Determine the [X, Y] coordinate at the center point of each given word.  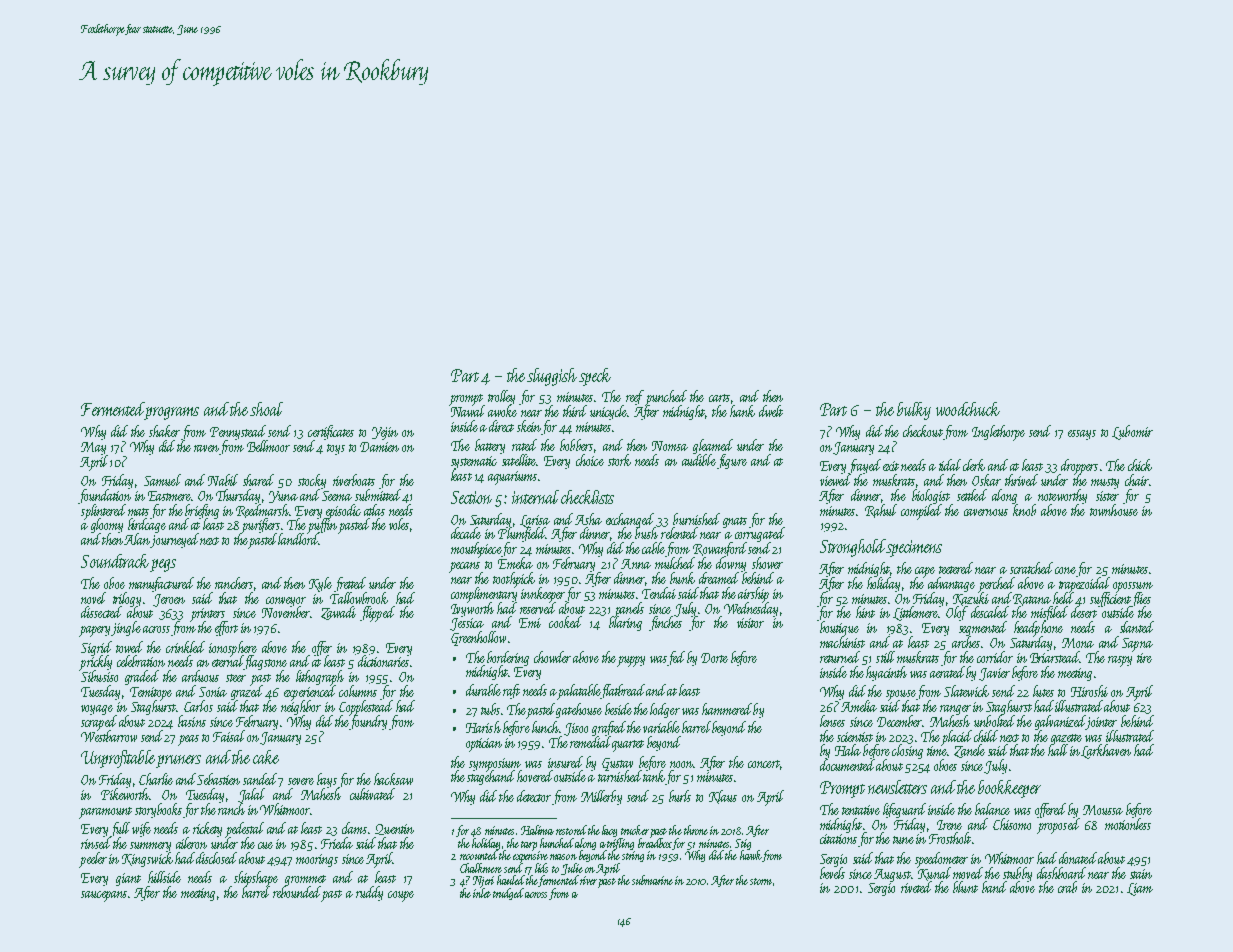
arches [966, 642]
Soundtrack [115, 561]
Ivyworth [472, 609]
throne [696, 830]
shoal [266, 409]
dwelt [771, 411]
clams [354, 828]
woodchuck [968, 409]
